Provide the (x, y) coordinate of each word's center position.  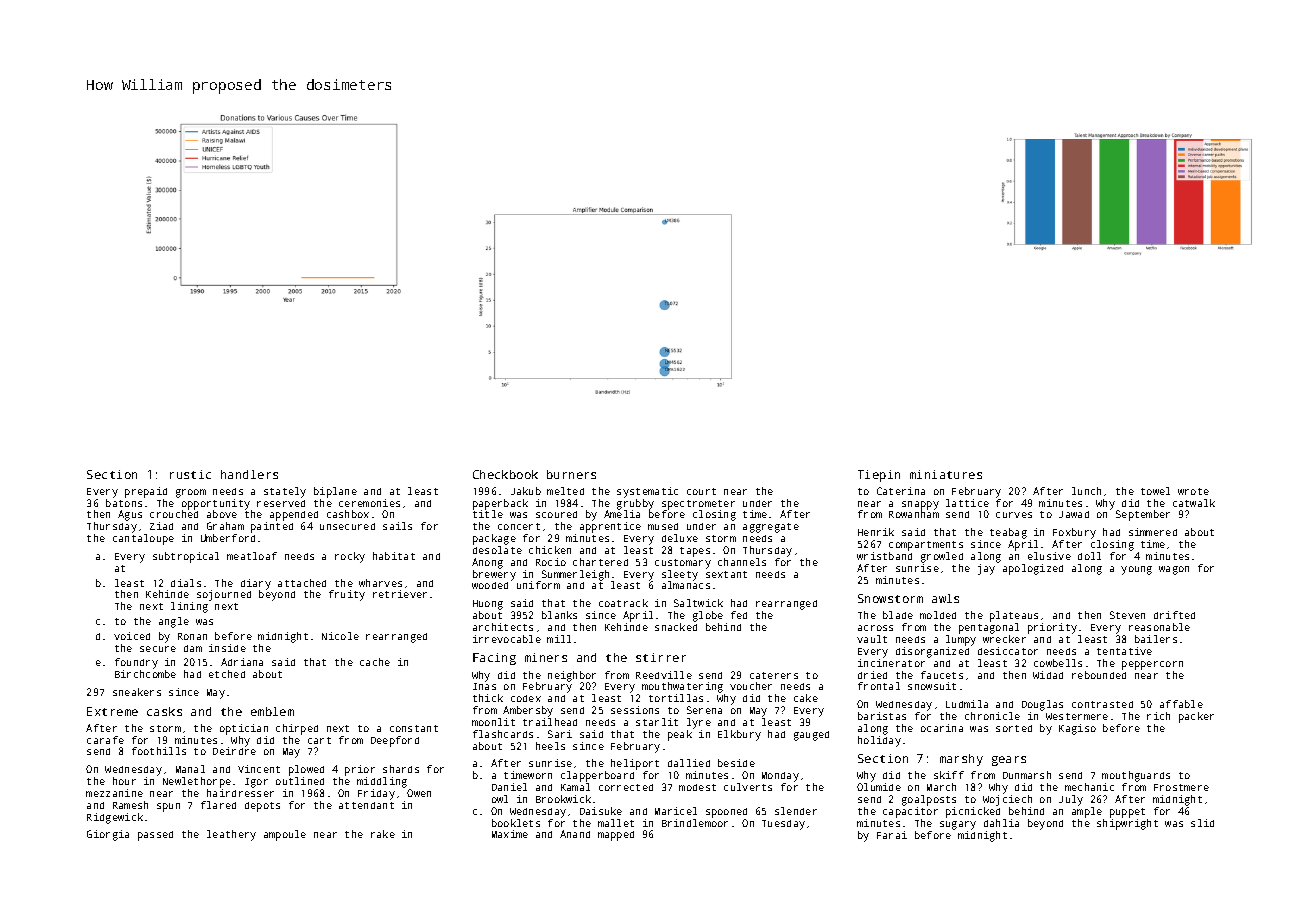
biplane (335, 492)
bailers (1156, 639)
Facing (494, 659)
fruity (347, 595)
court (701, 491)
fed (739, 615)
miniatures (946, 474)
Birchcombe (145, 674)
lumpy (961, 640)
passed (155, 836)
